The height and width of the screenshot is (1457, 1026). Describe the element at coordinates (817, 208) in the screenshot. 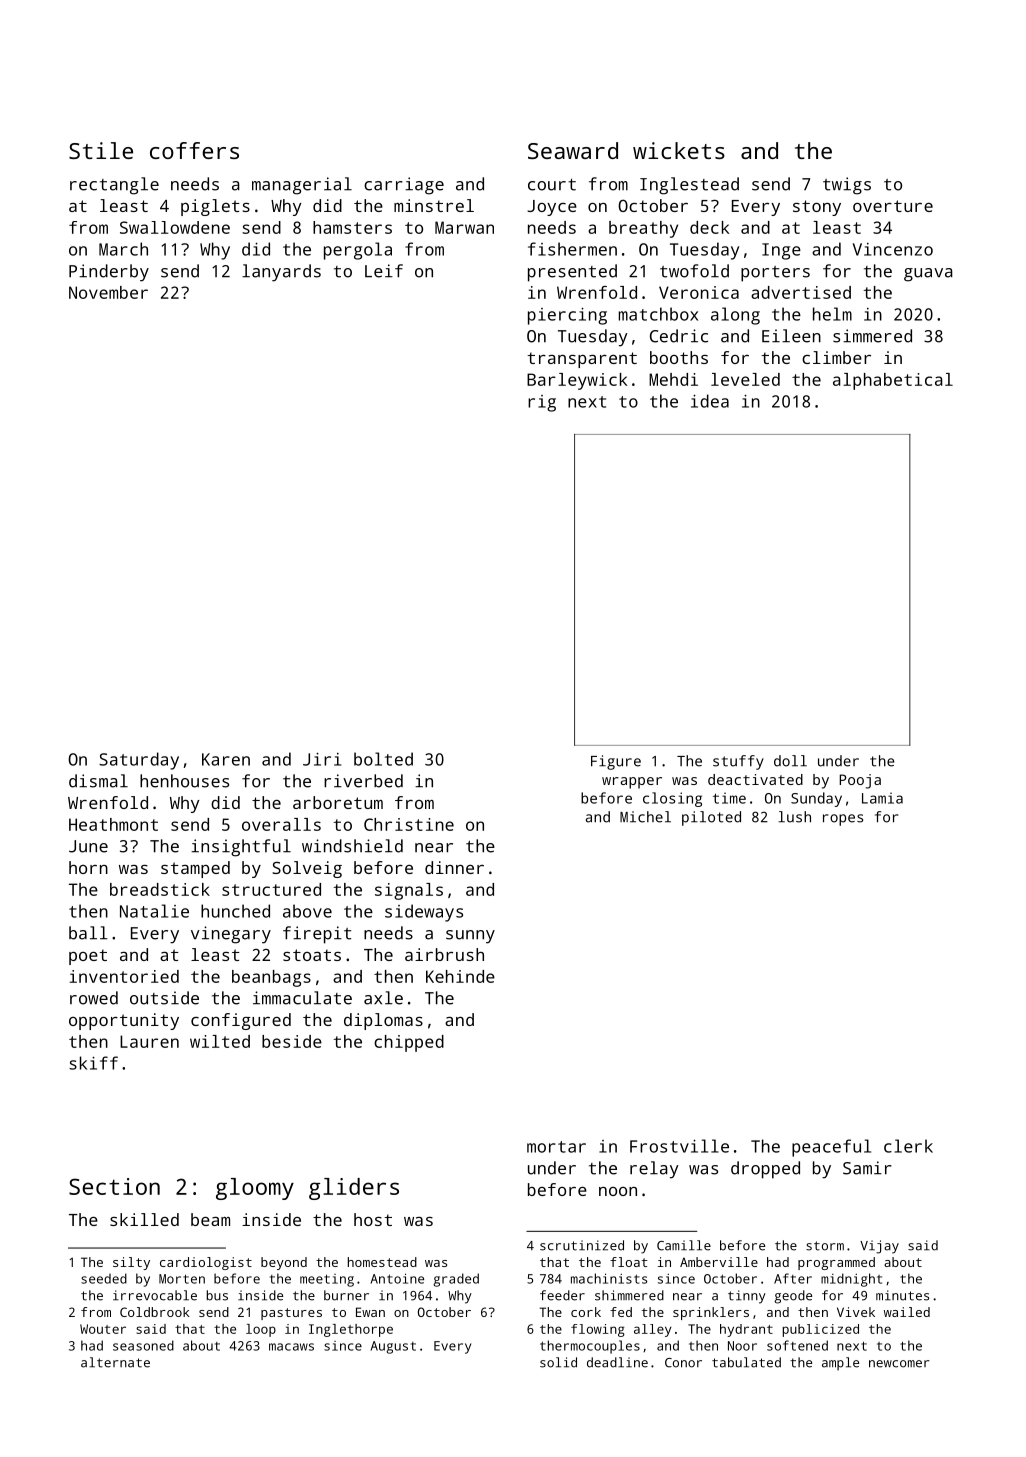

I see `stony` at that location.
